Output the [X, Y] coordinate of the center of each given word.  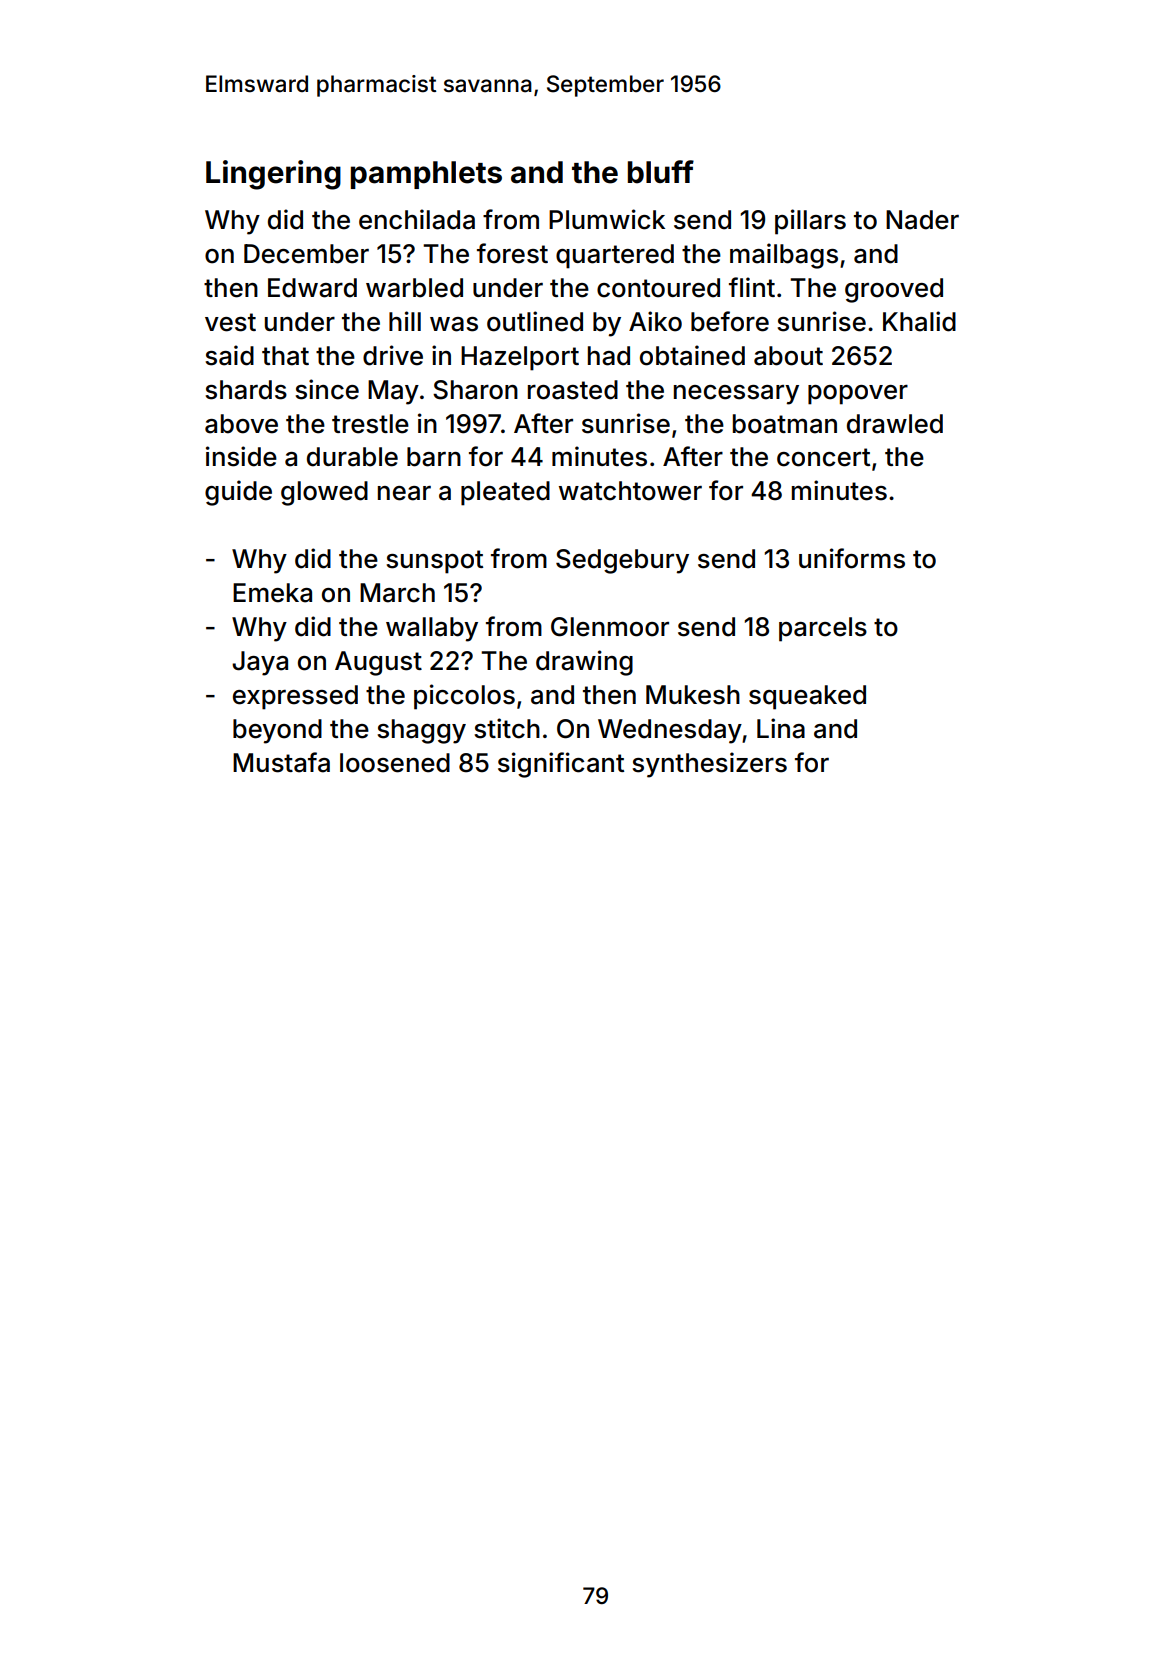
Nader [922, 220]
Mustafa [281, 762]
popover [858, 395]
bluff [661, 172]
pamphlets [426, 175]
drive [393, 355]
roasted [573, 390]
